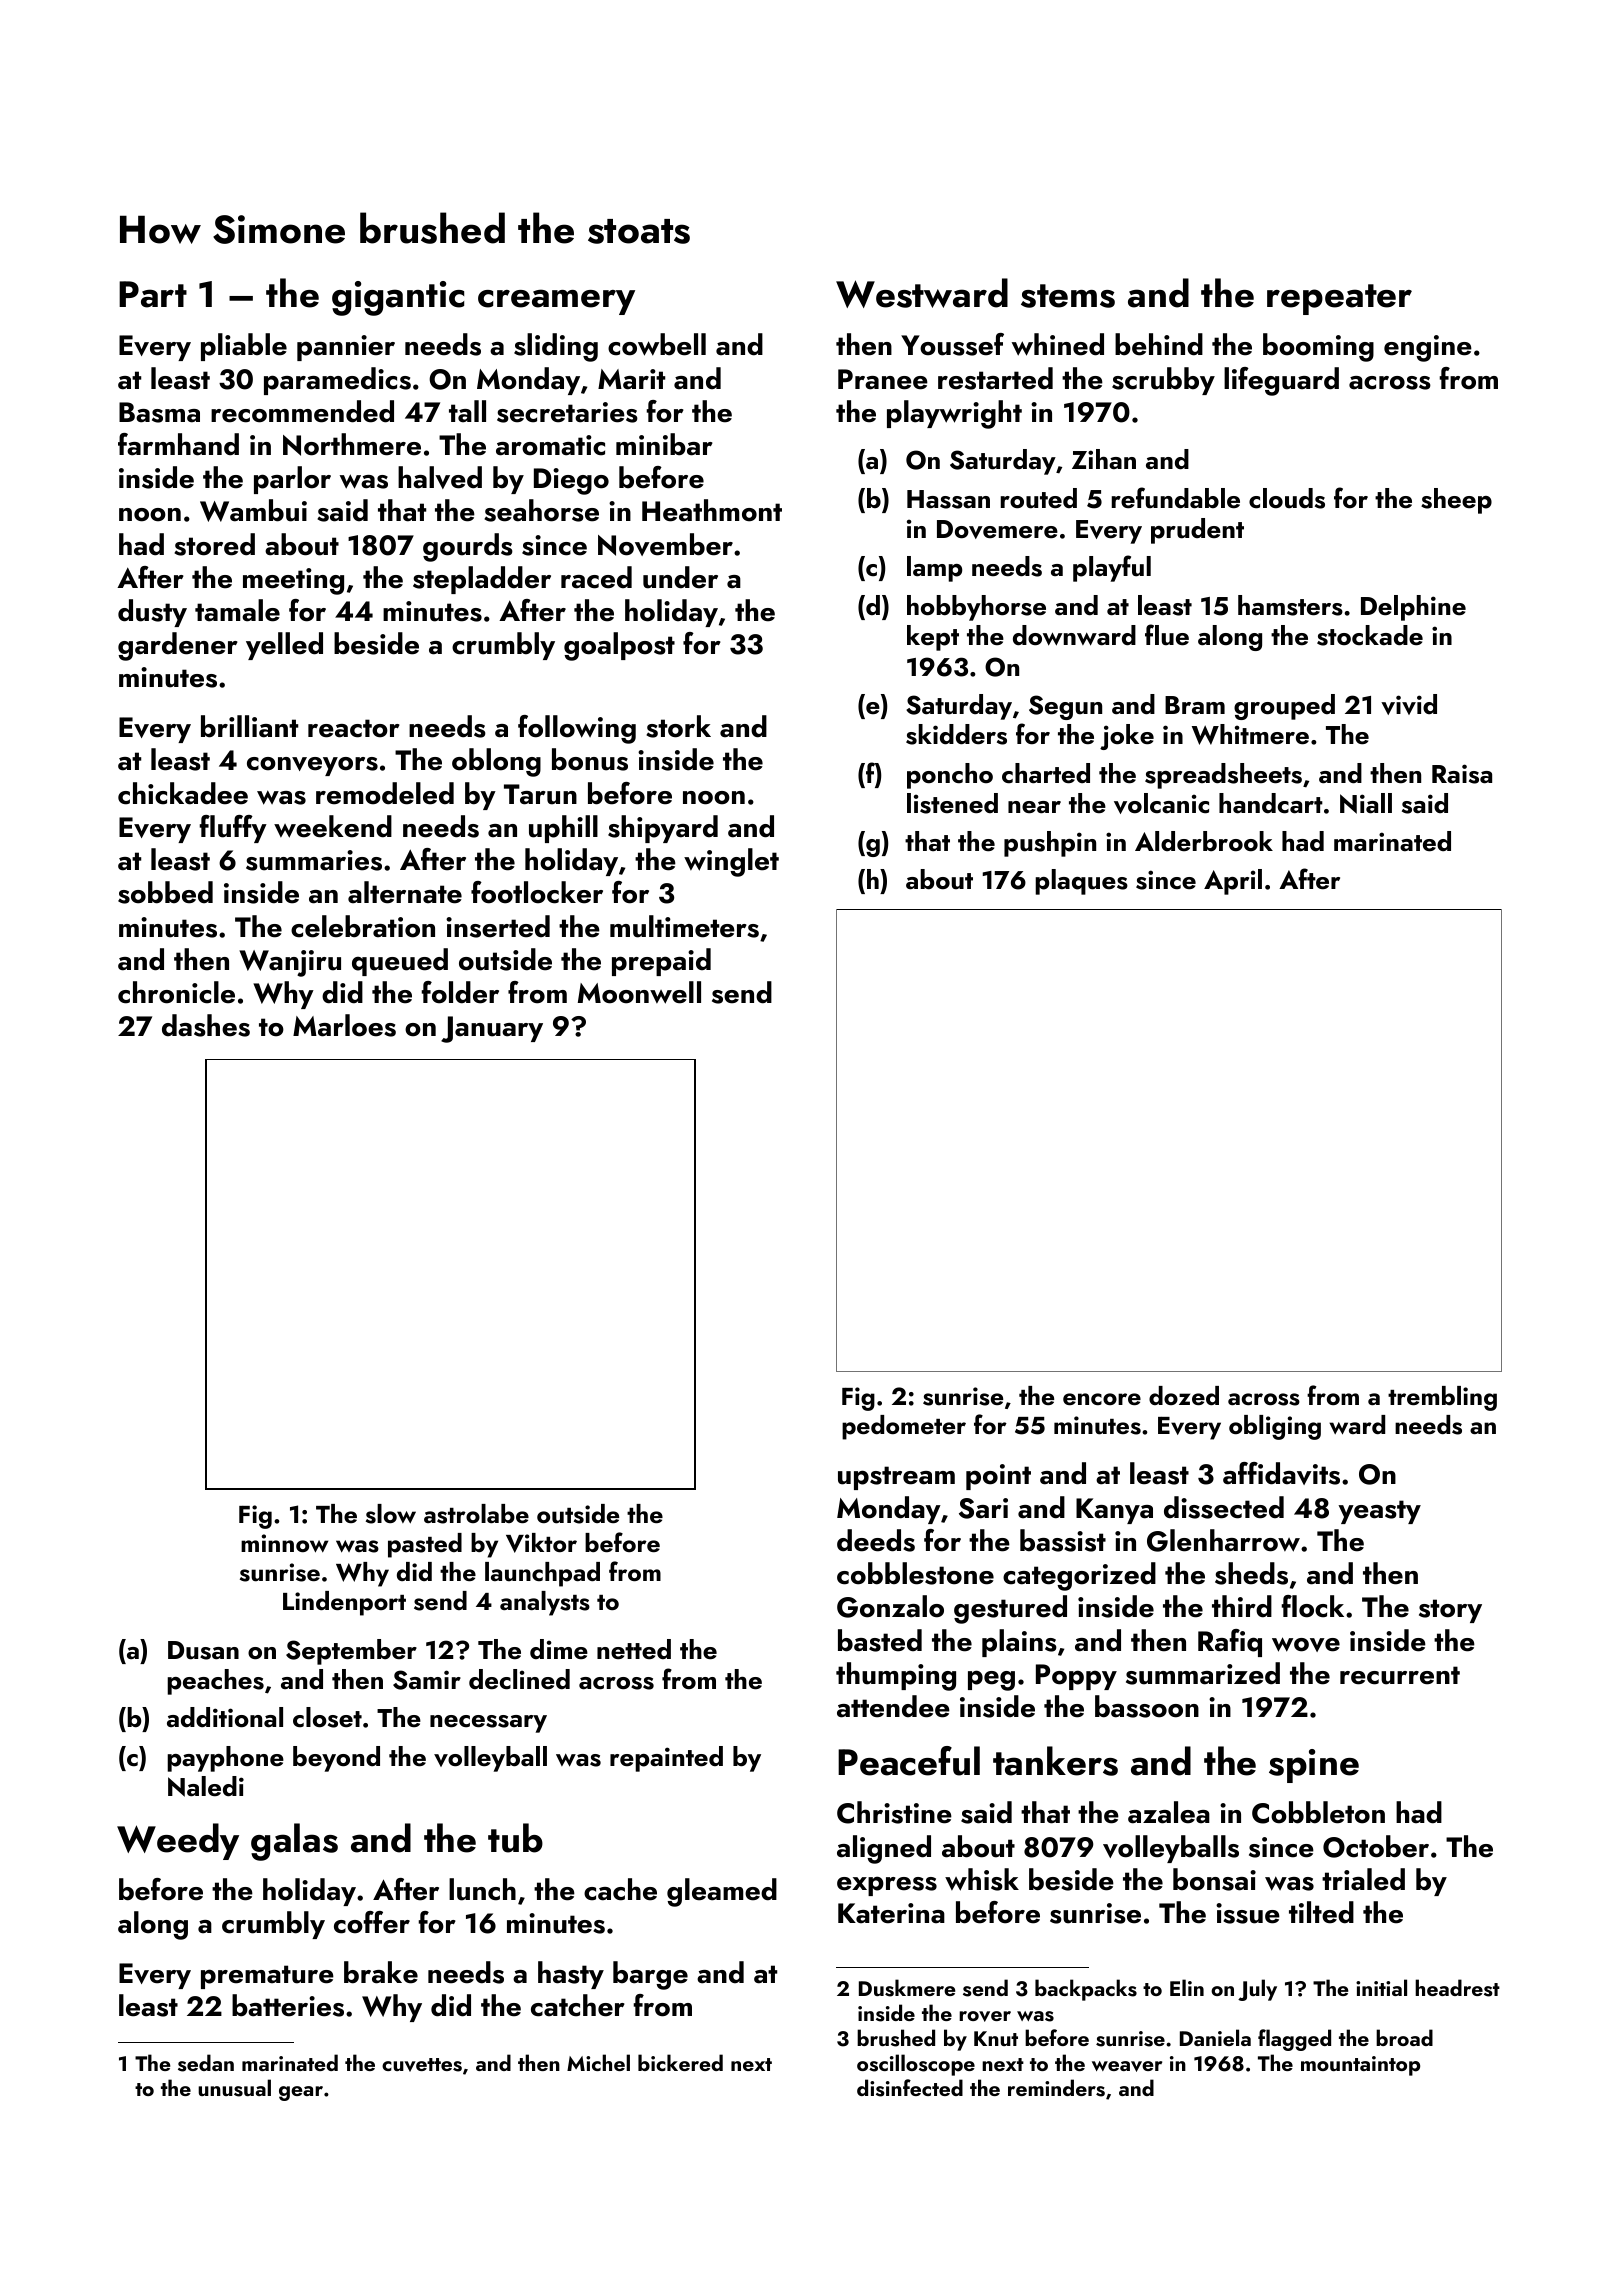 This screenshot has height=2292, width=1620. I want to click on prepaid, so click(661, 962).
